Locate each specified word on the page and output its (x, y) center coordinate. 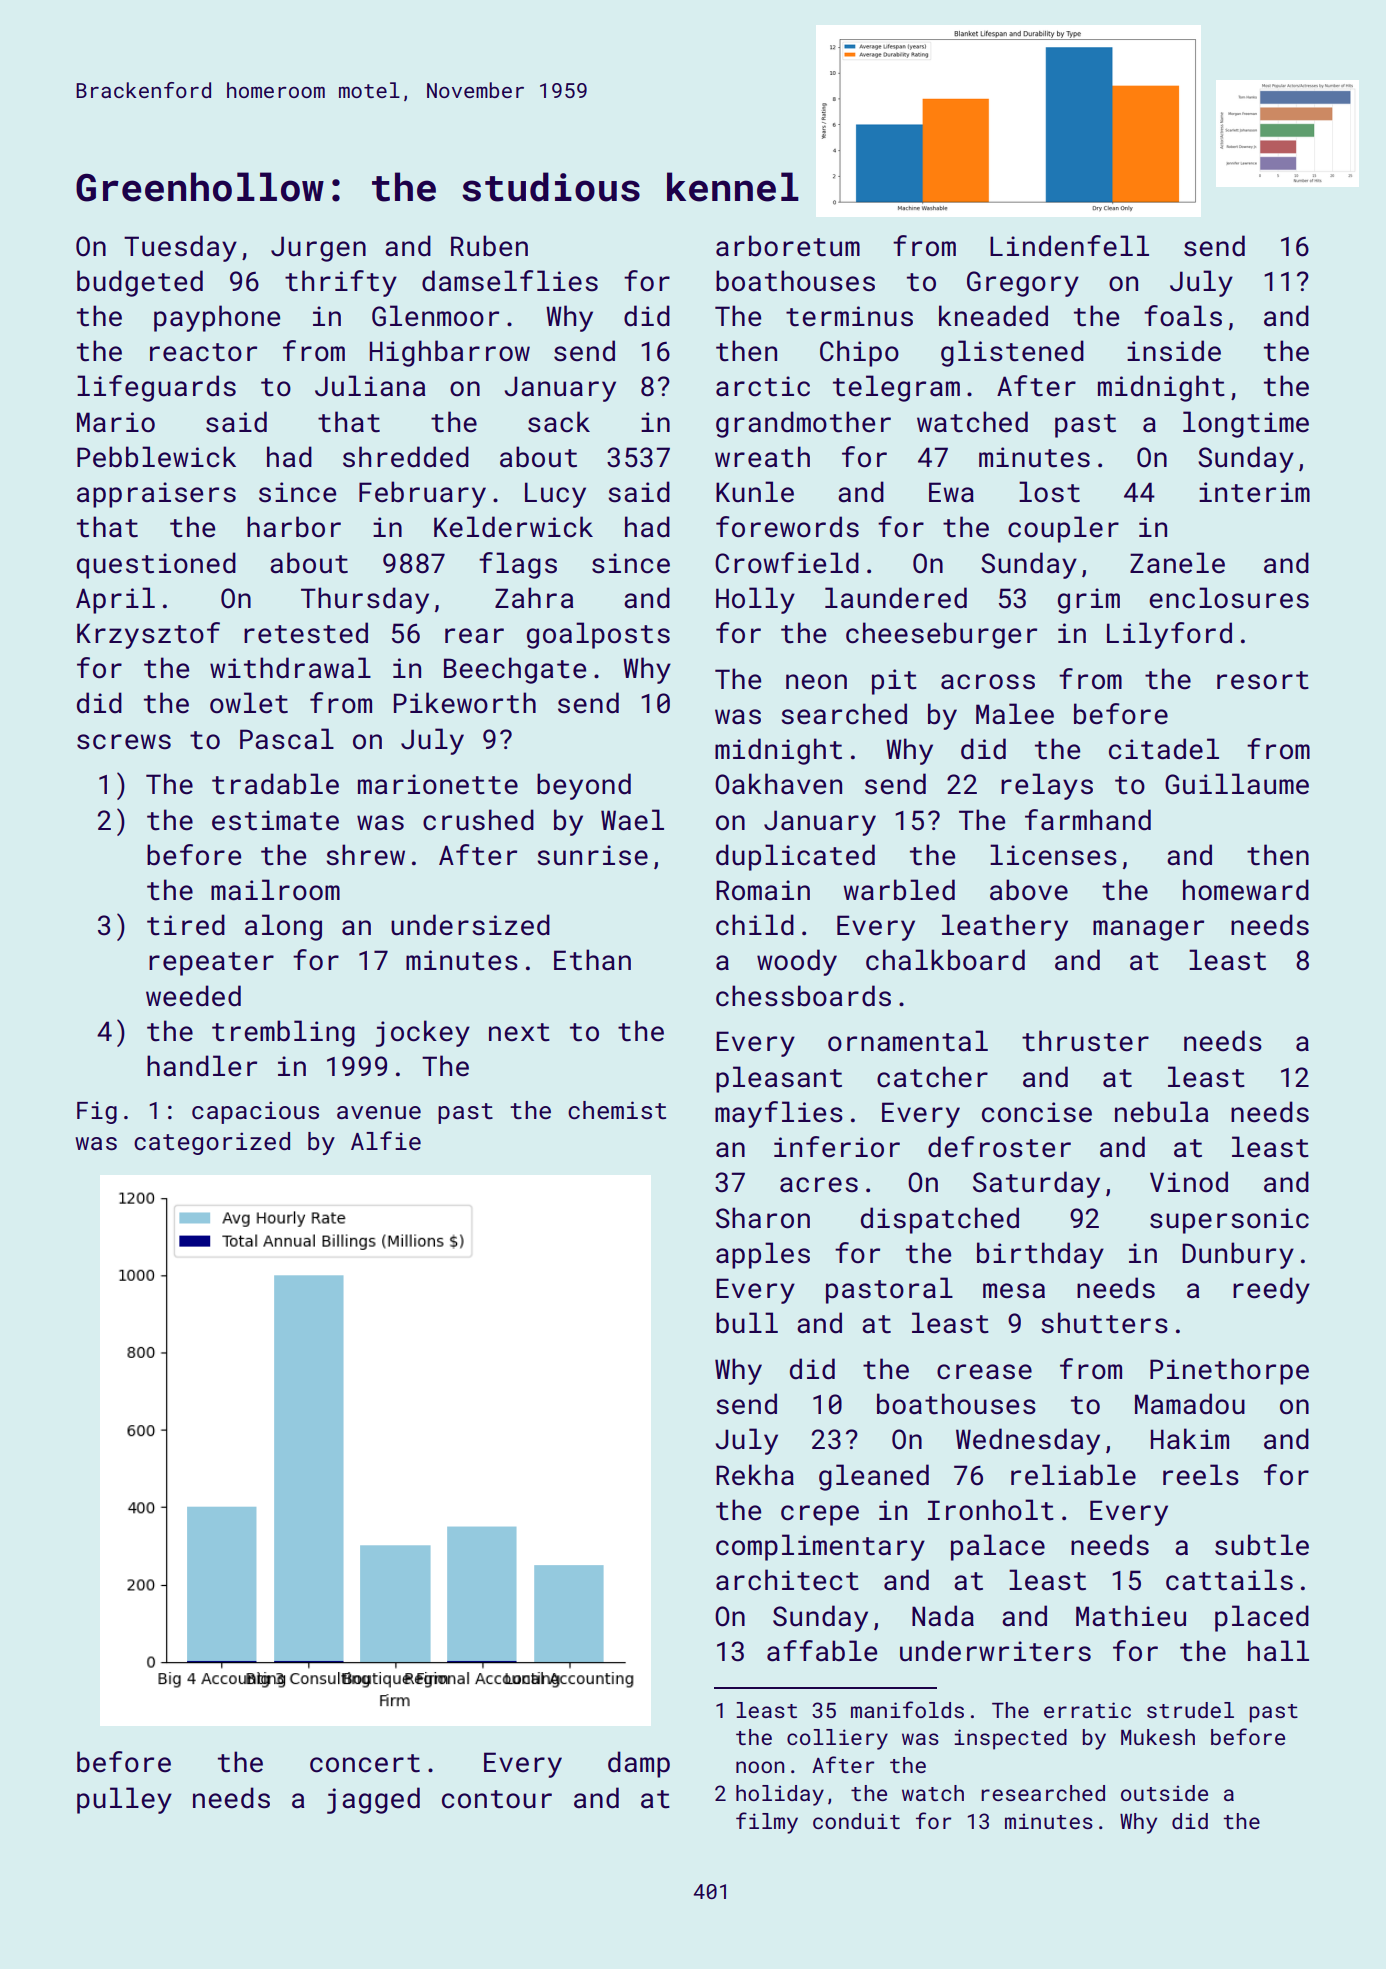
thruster (1085, 1041)
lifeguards (156, 388)
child (755, 925)
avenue (379, 1112)
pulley (124, 1800)
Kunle (755, 492)
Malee (1015, 714)
